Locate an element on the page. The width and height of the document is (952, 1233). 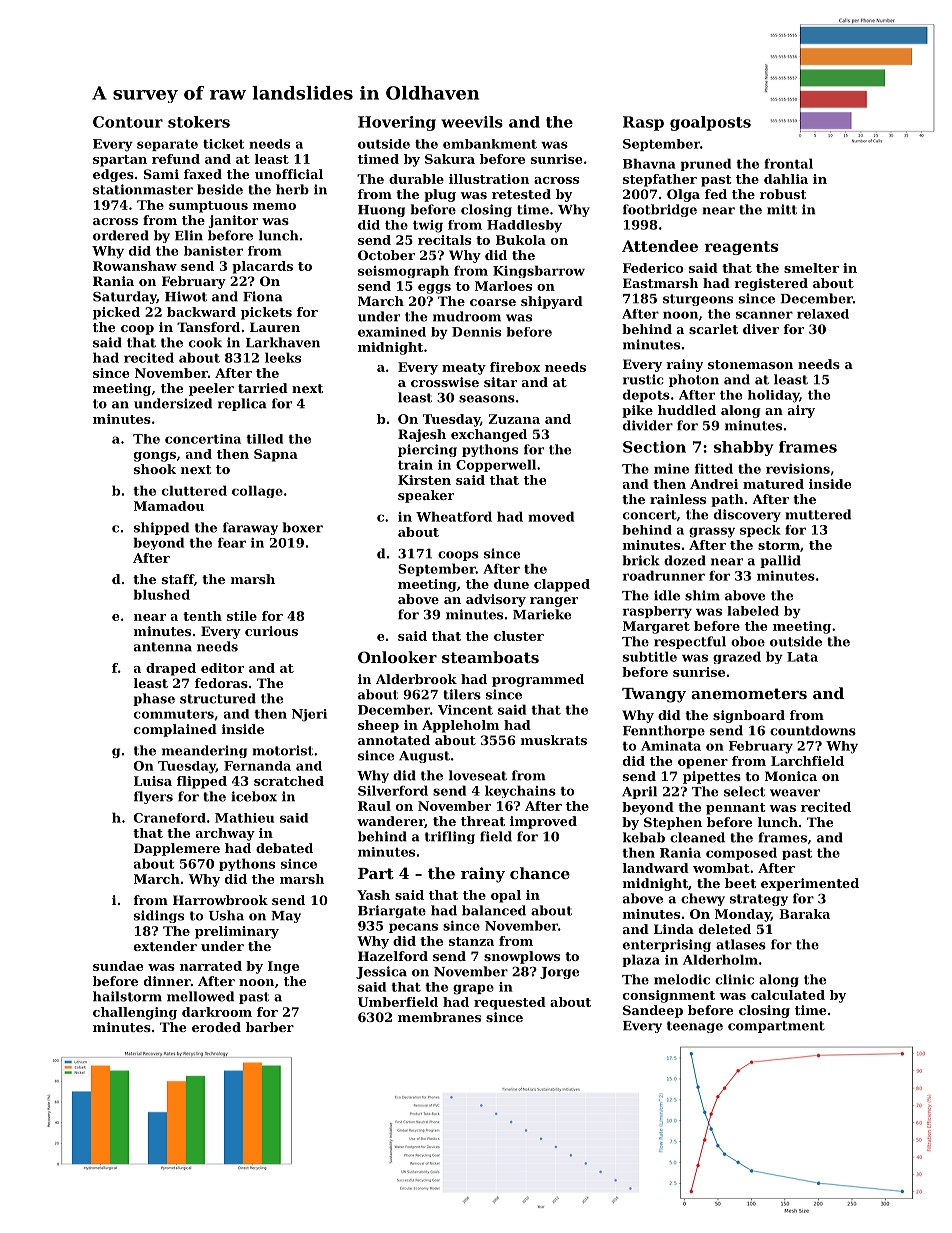
moved is located at coordinates (551, 516).
